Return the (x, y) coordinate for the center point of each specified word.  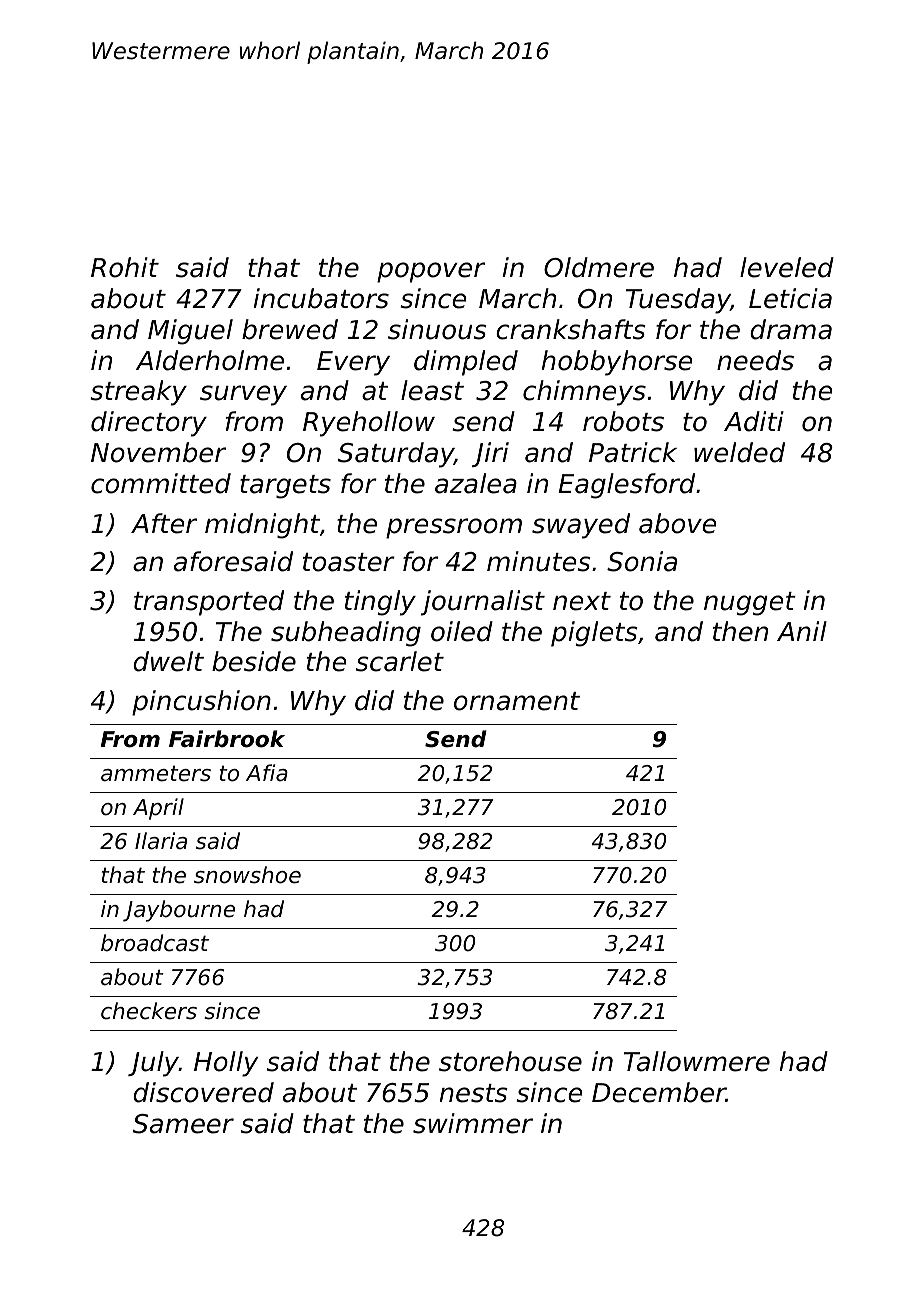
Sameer (183, 1124)
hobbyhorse (617, 363)
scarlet (400, 661)
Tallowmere (697, 1061)
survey (243, 395)
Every (353, 363)
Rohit (125, 267)
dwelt (168, 661)
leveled (787, 267)
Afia (267, 773)
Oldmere (599, 267)
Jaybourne (179, 911)
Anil (802, 631)
